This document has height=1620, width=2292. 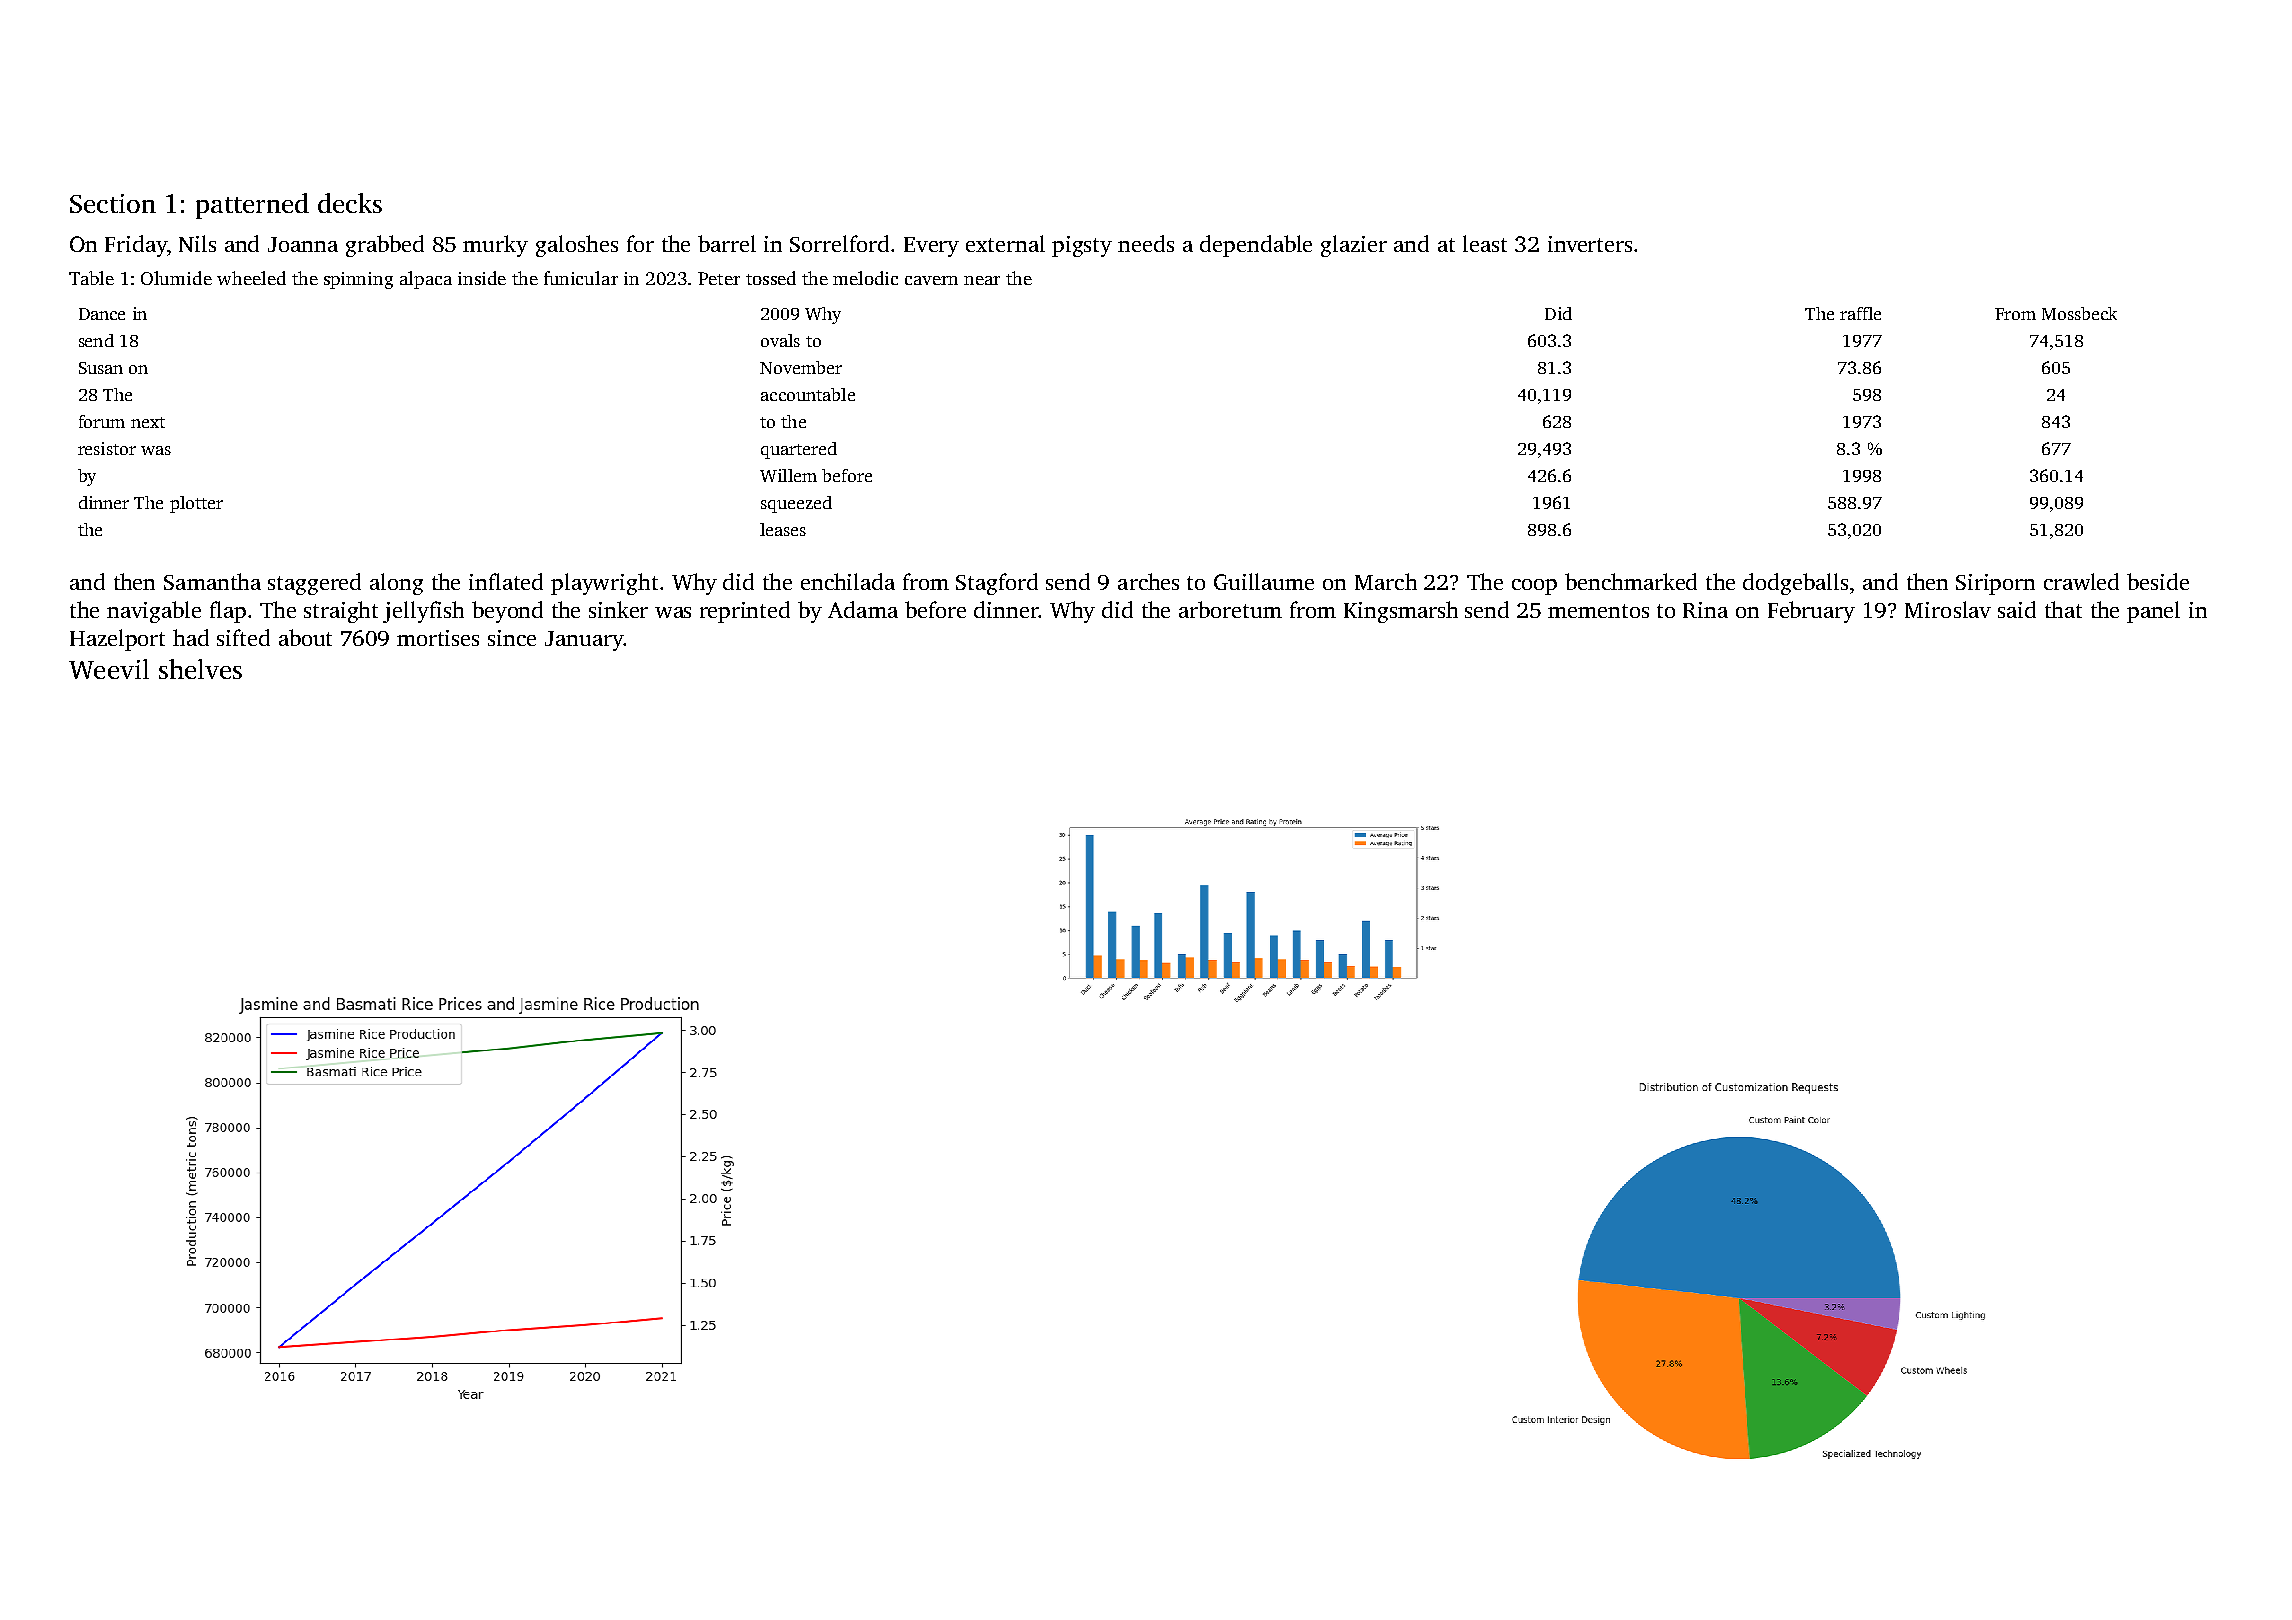 What do you see at coordinates (1590, 244) in the document?
I see `inverters` at bounding box center [1590, 244].
